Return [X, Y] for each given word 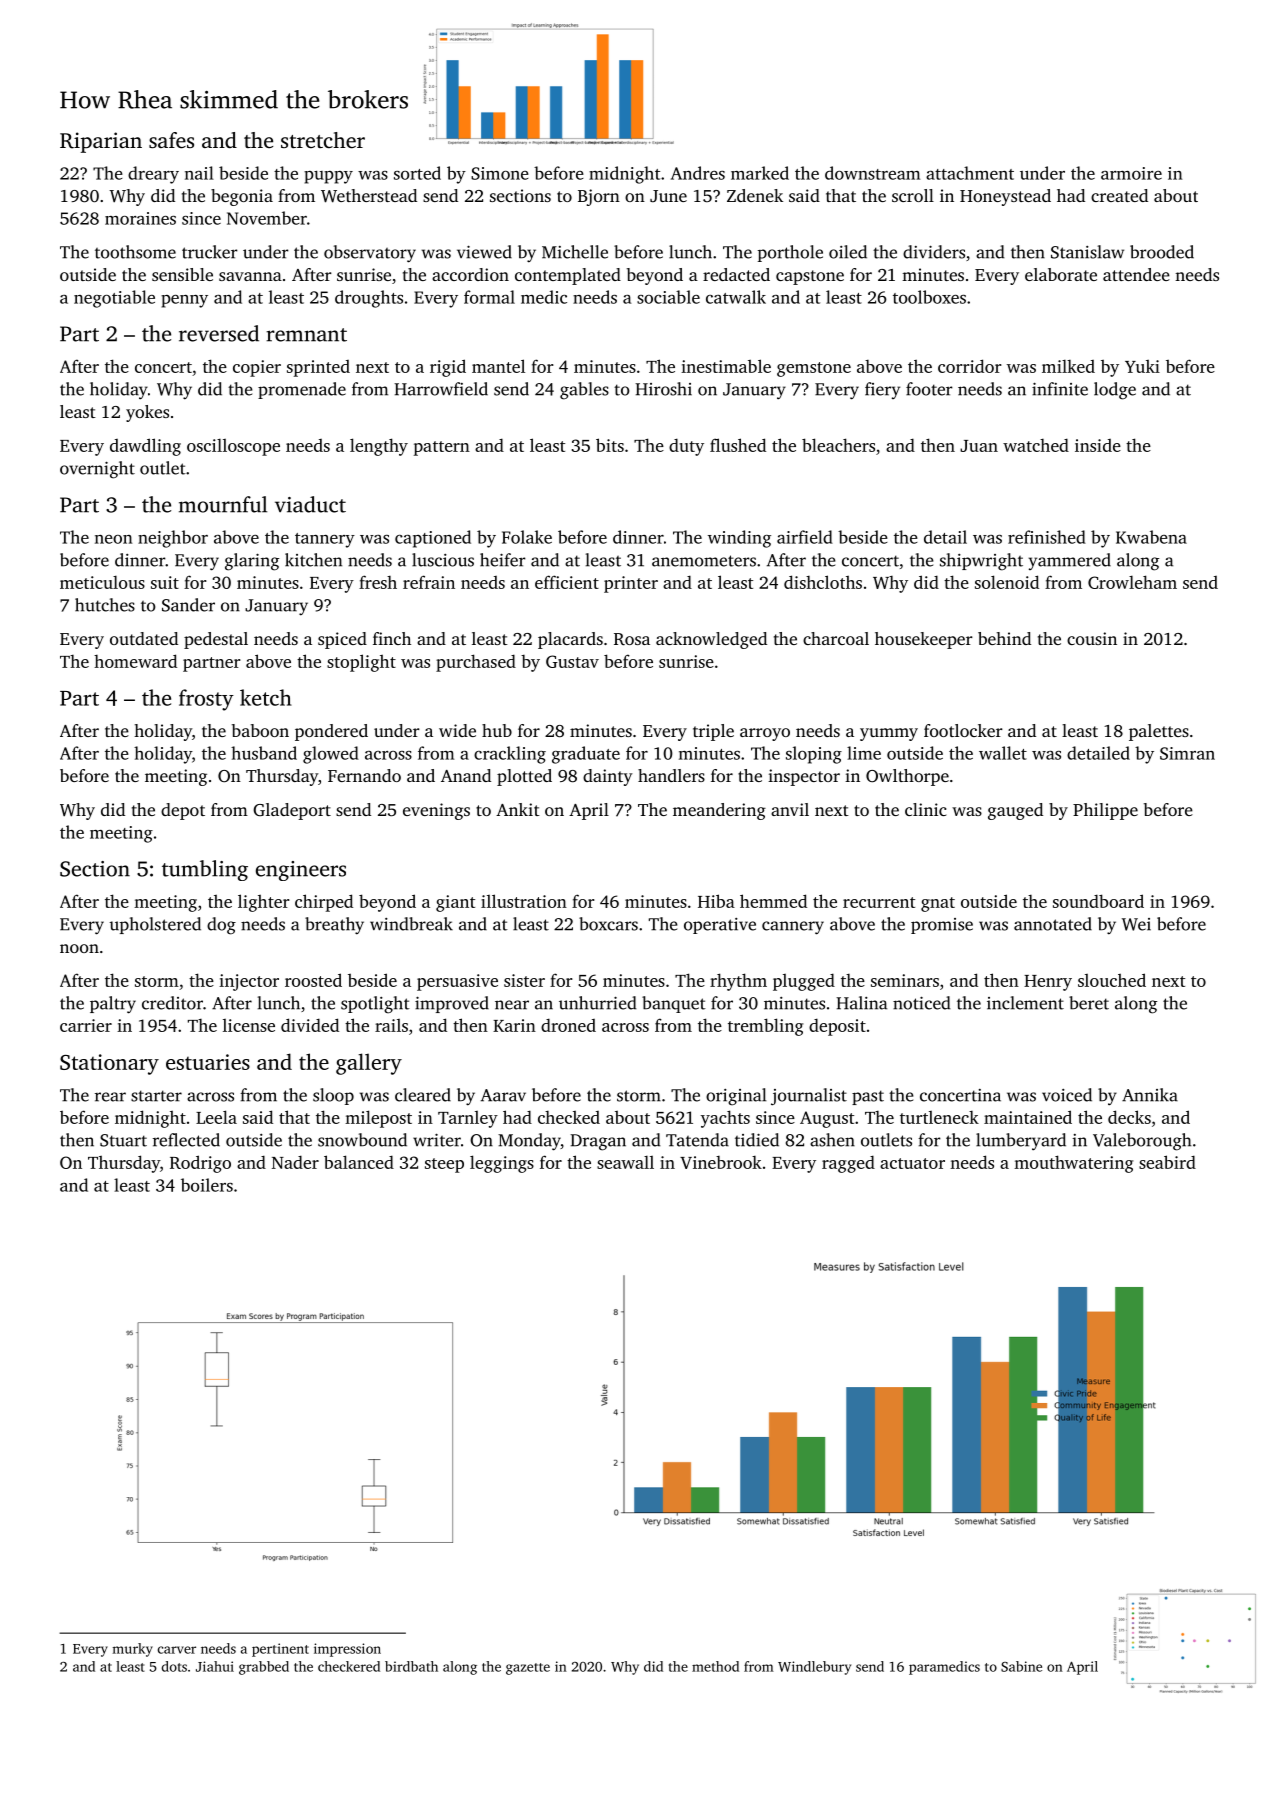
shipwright [981, 562]
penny [184, 301]
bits [610, 445]
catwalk [736, 297]
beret [1089, 1003]
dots [174, 1666]
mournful [223, 504]
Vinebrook [721, 1162]
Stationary [109, 1064]
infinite [1060, 389]
